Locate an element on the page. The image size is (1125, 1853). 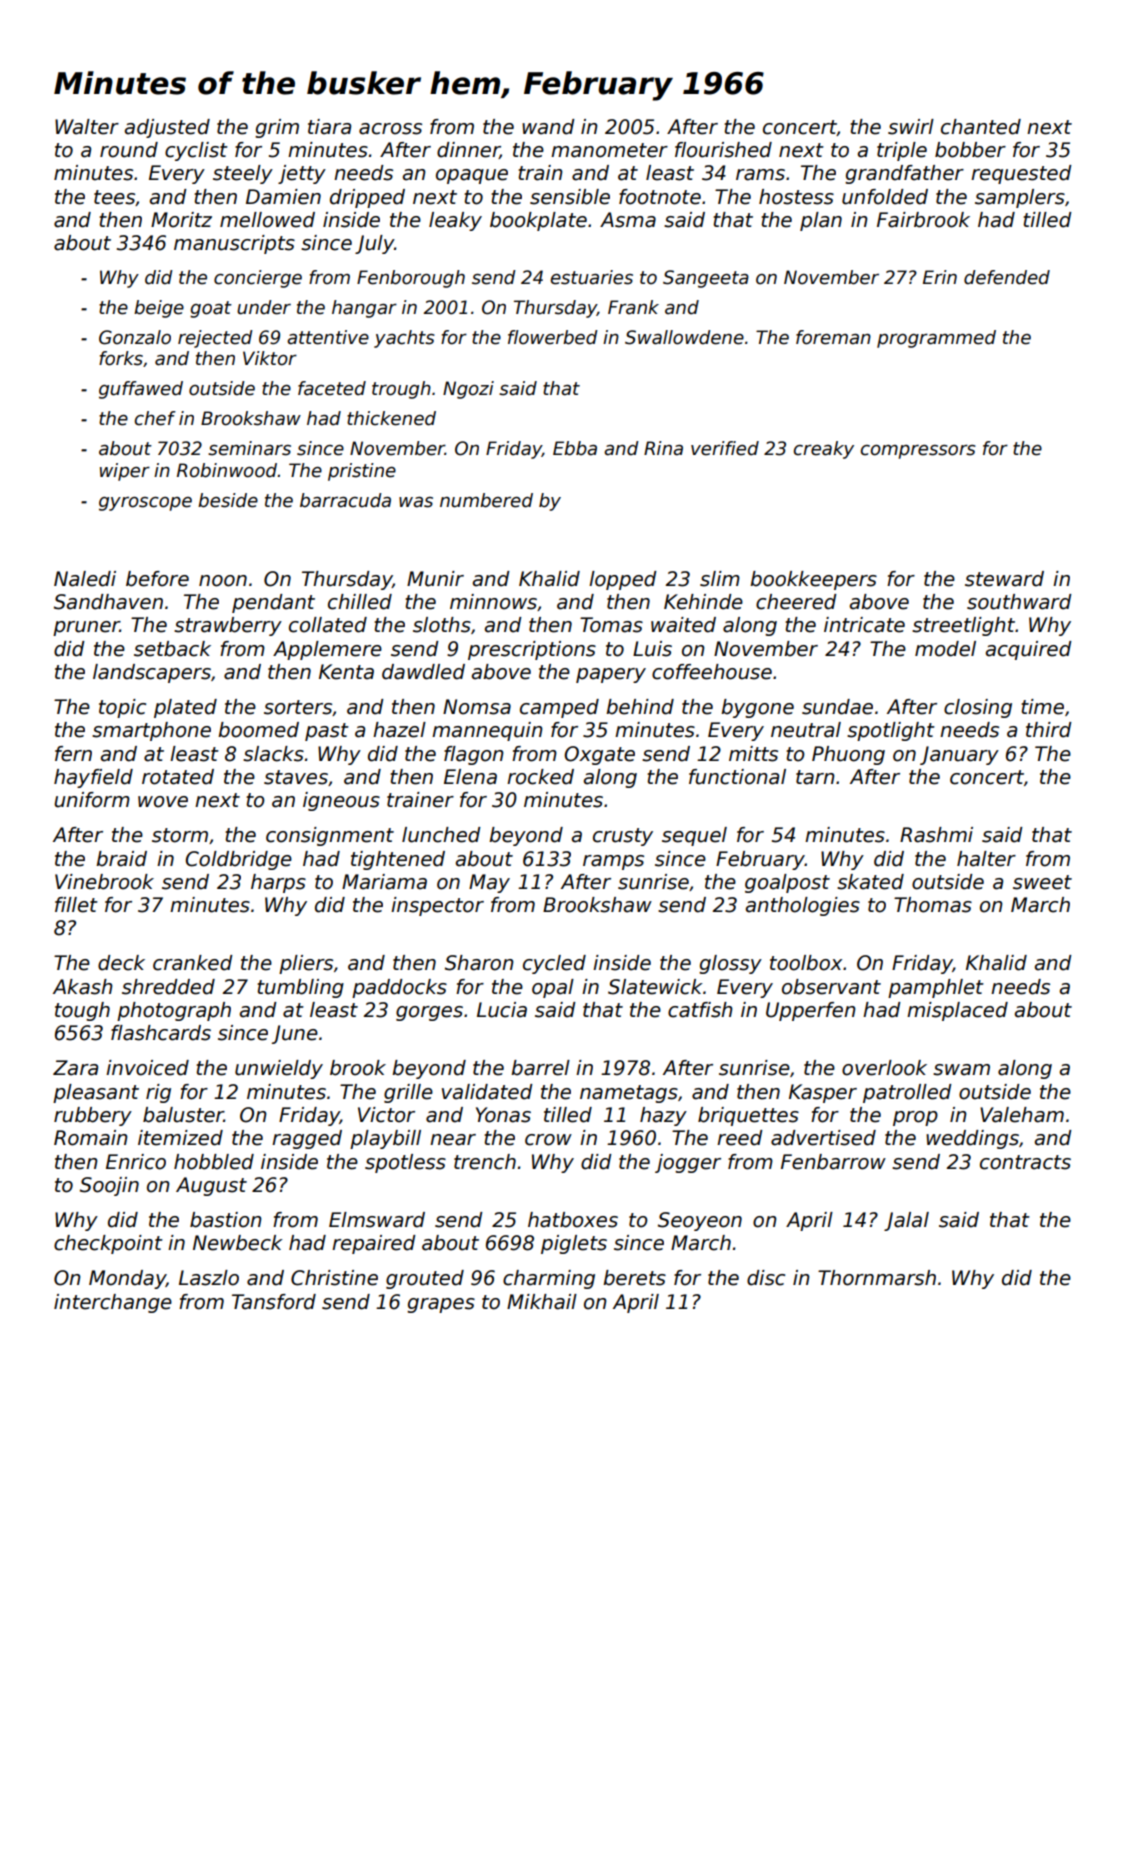
boomed is located at coordinates (258, 730).
